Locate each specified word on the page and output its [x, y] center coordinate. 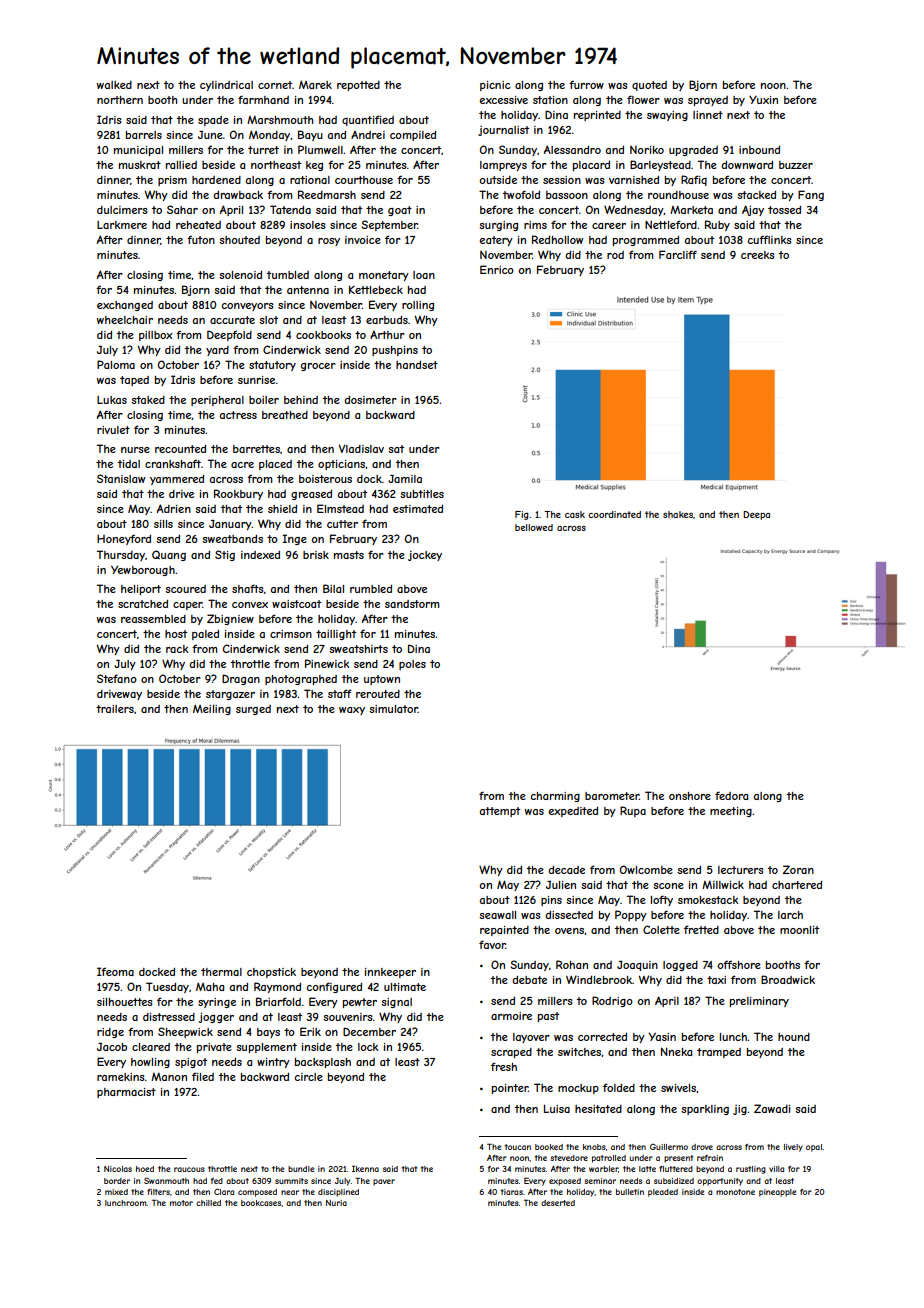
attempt [499, 812]
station [550, 100]
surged [253, 710]
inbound [759, 150]
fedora [731, 795]
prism [172, 181]
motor [181, 1203]
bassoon [567, 195]
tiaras [511, 1192]
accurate [232, 320]
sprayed [708, 101]
